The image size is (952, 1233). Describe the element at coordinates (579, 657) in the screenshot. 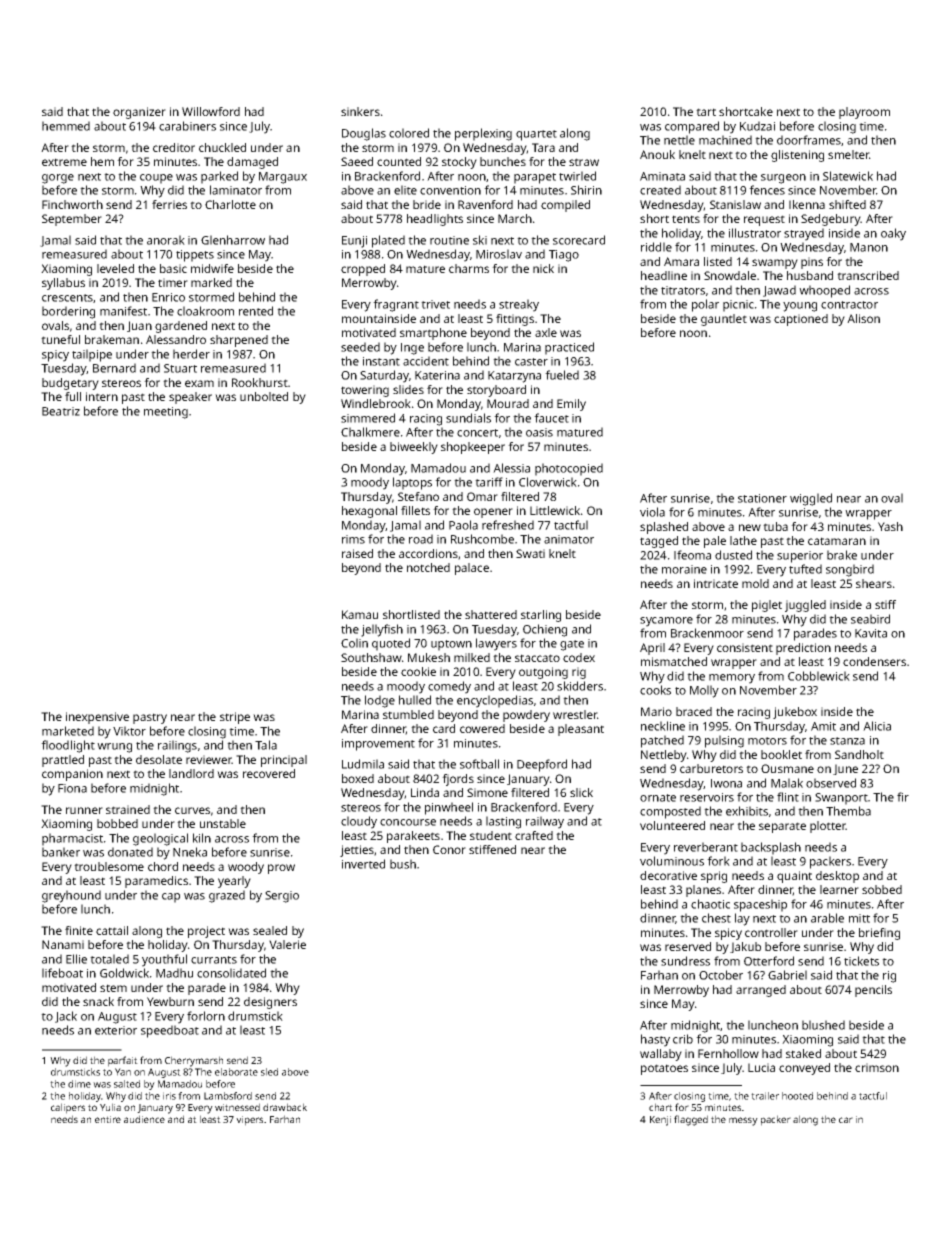

I see `codex` at that location.
